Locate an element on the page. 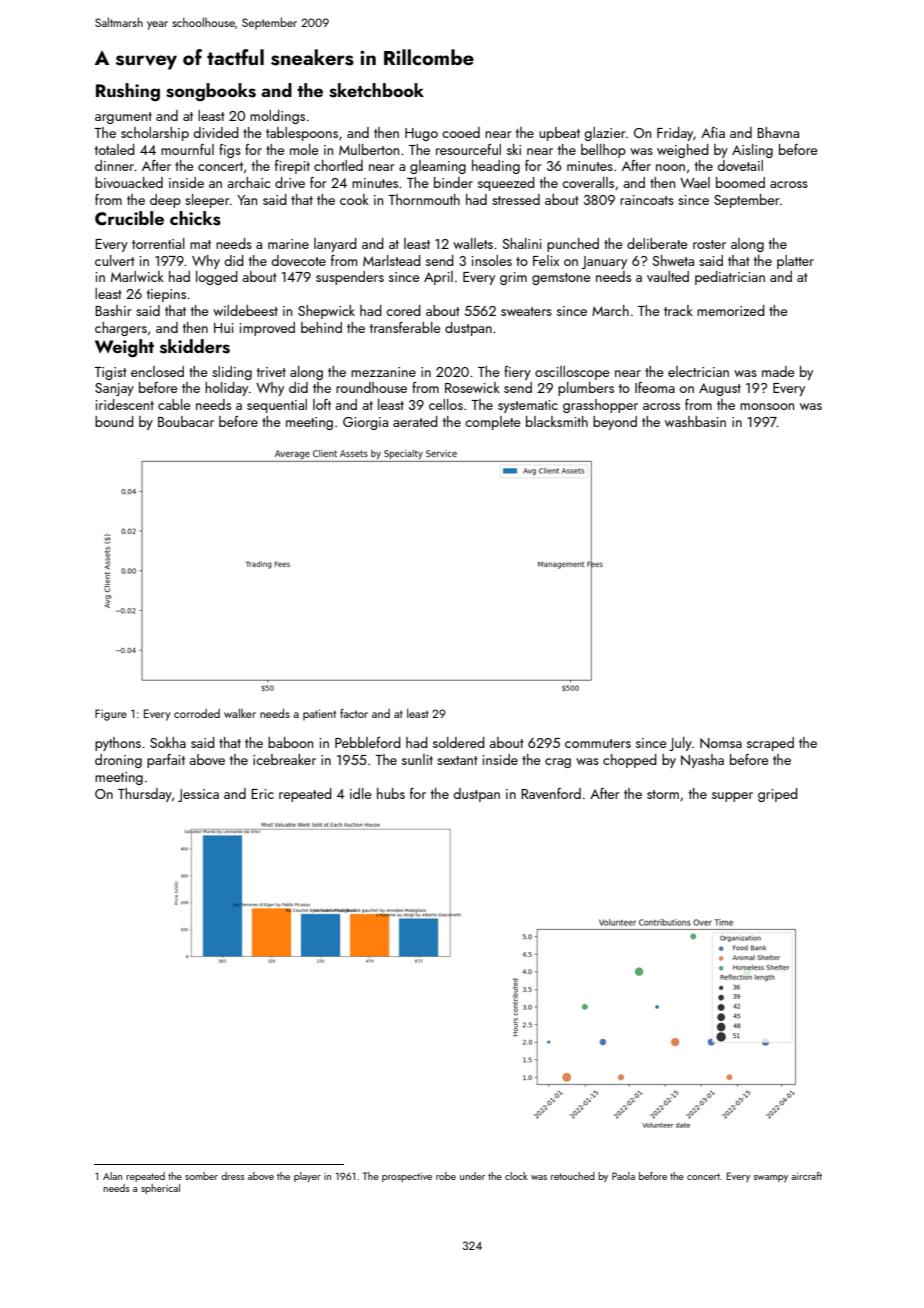 The width and height of the document is (924, 1308). Bhavna is located at coordinates (778, 132).
